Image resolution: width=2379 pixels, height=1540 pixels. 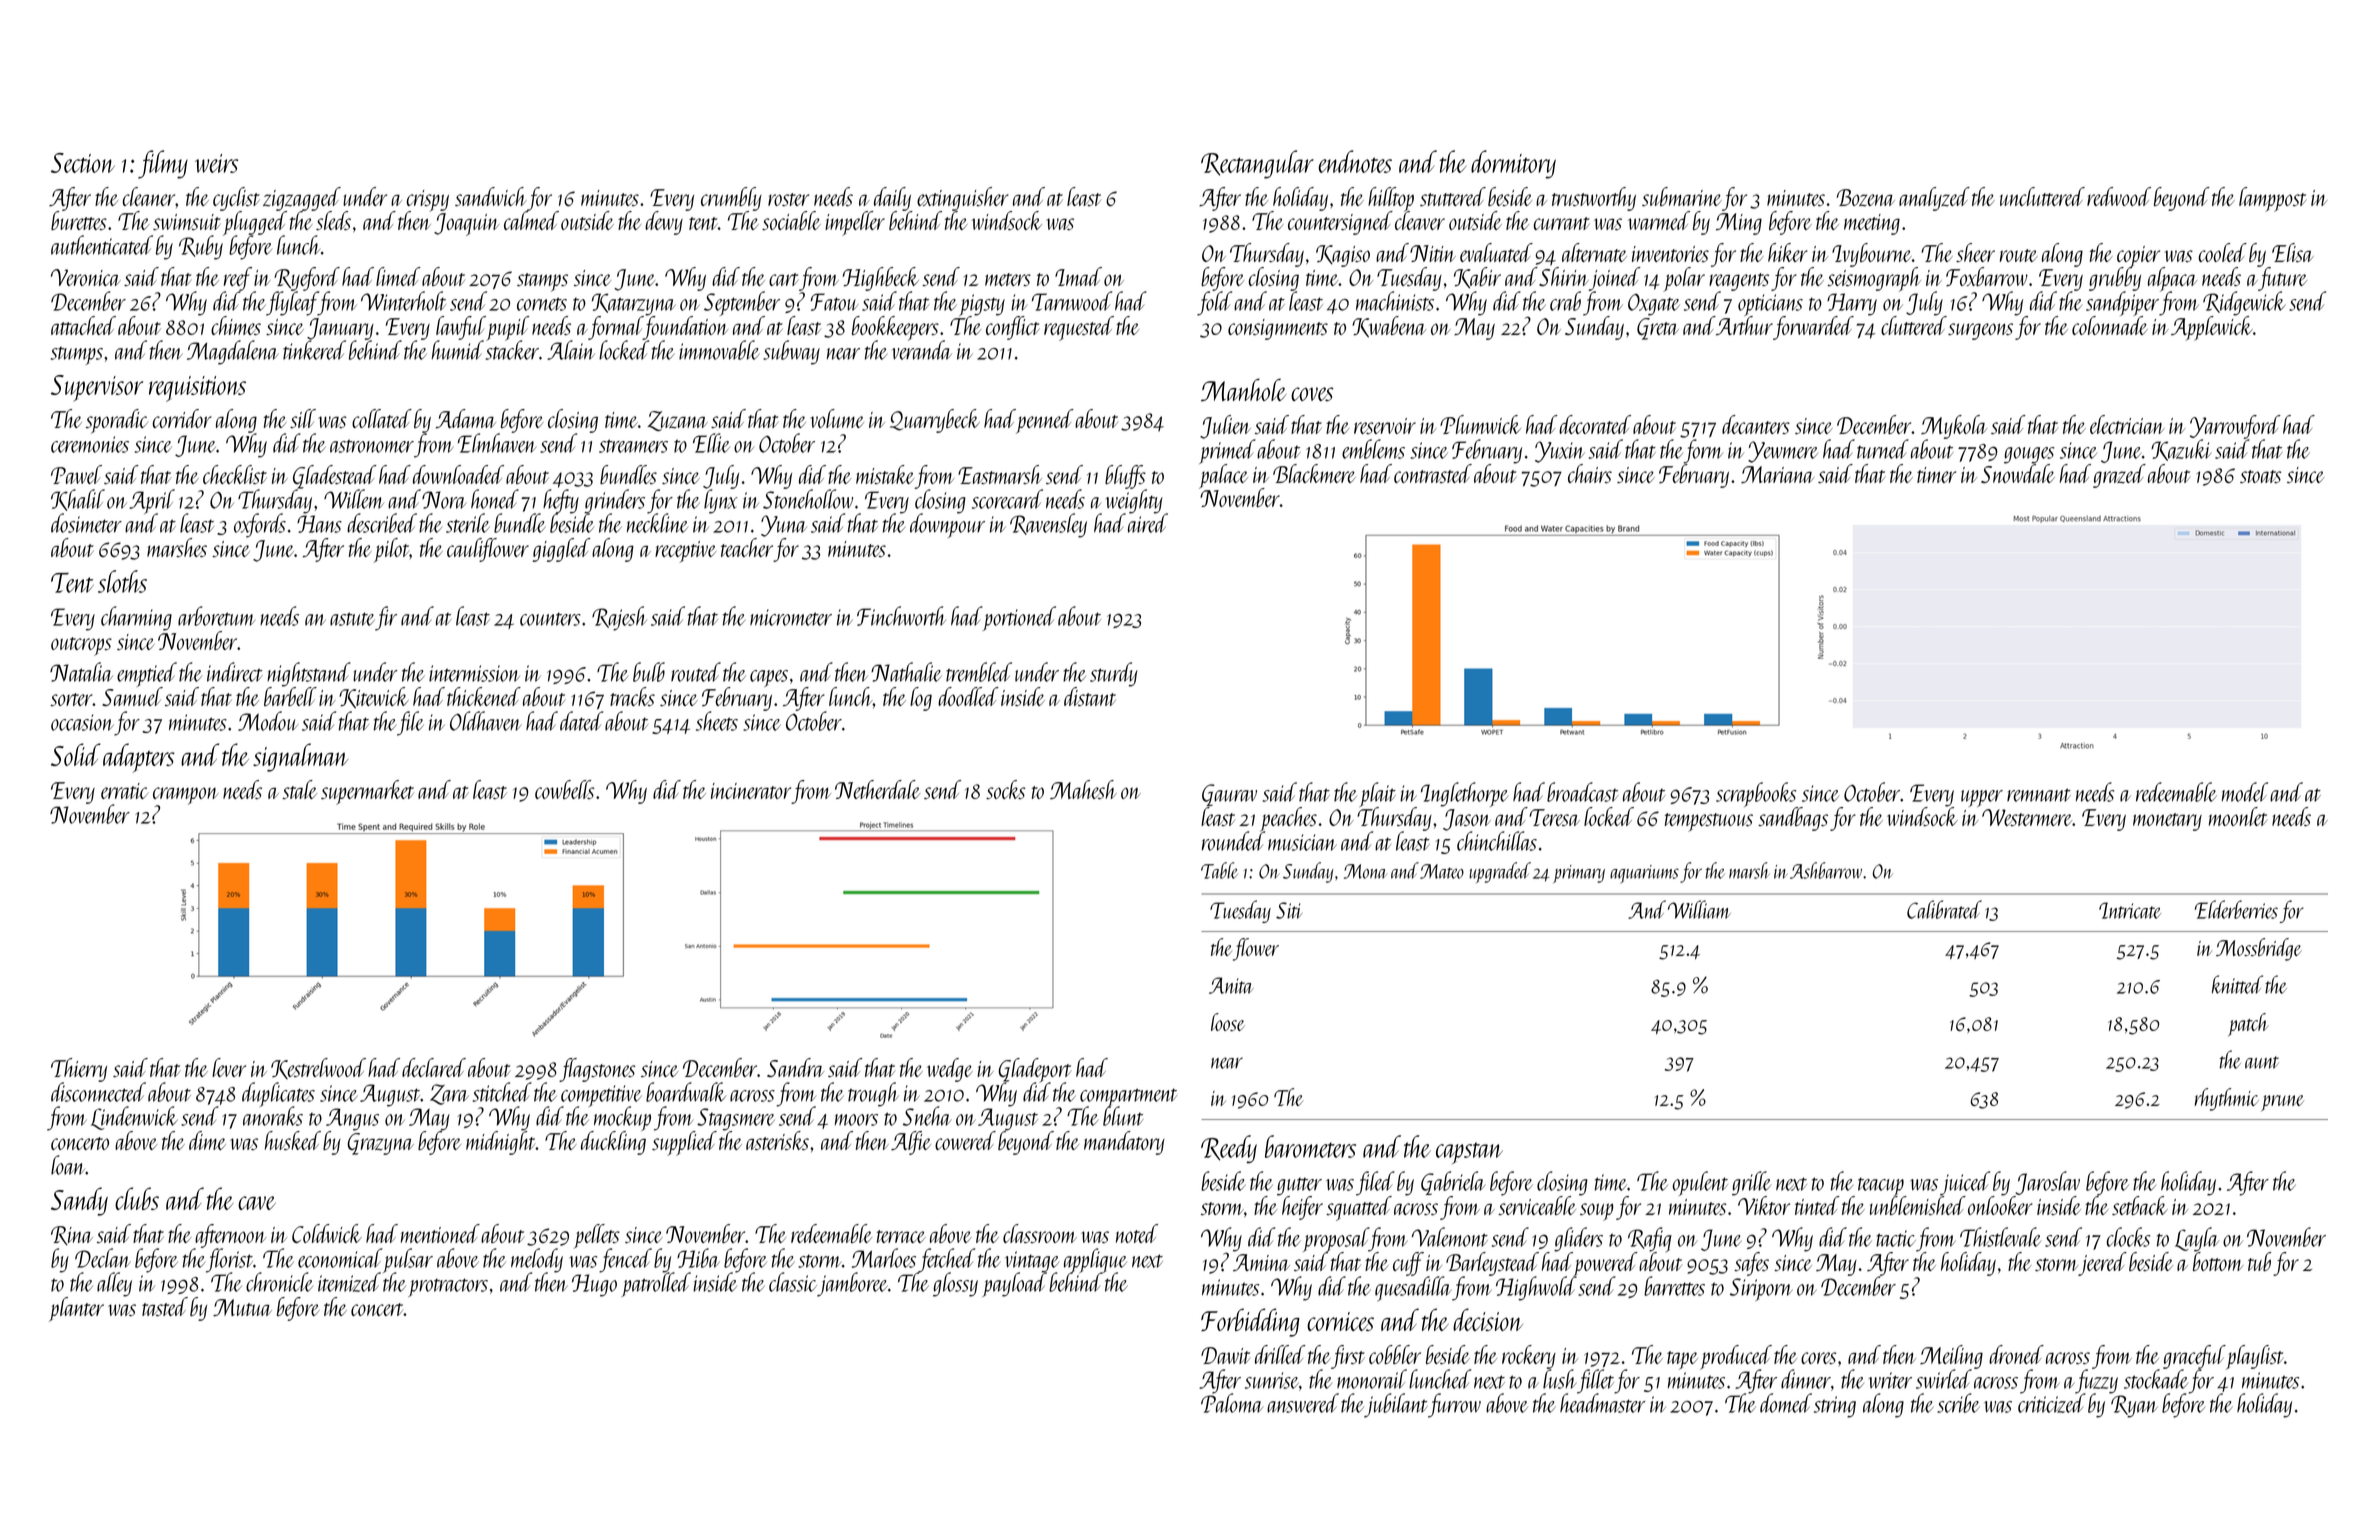 I want to click on patrolled, so click(x=656, y=1284).
